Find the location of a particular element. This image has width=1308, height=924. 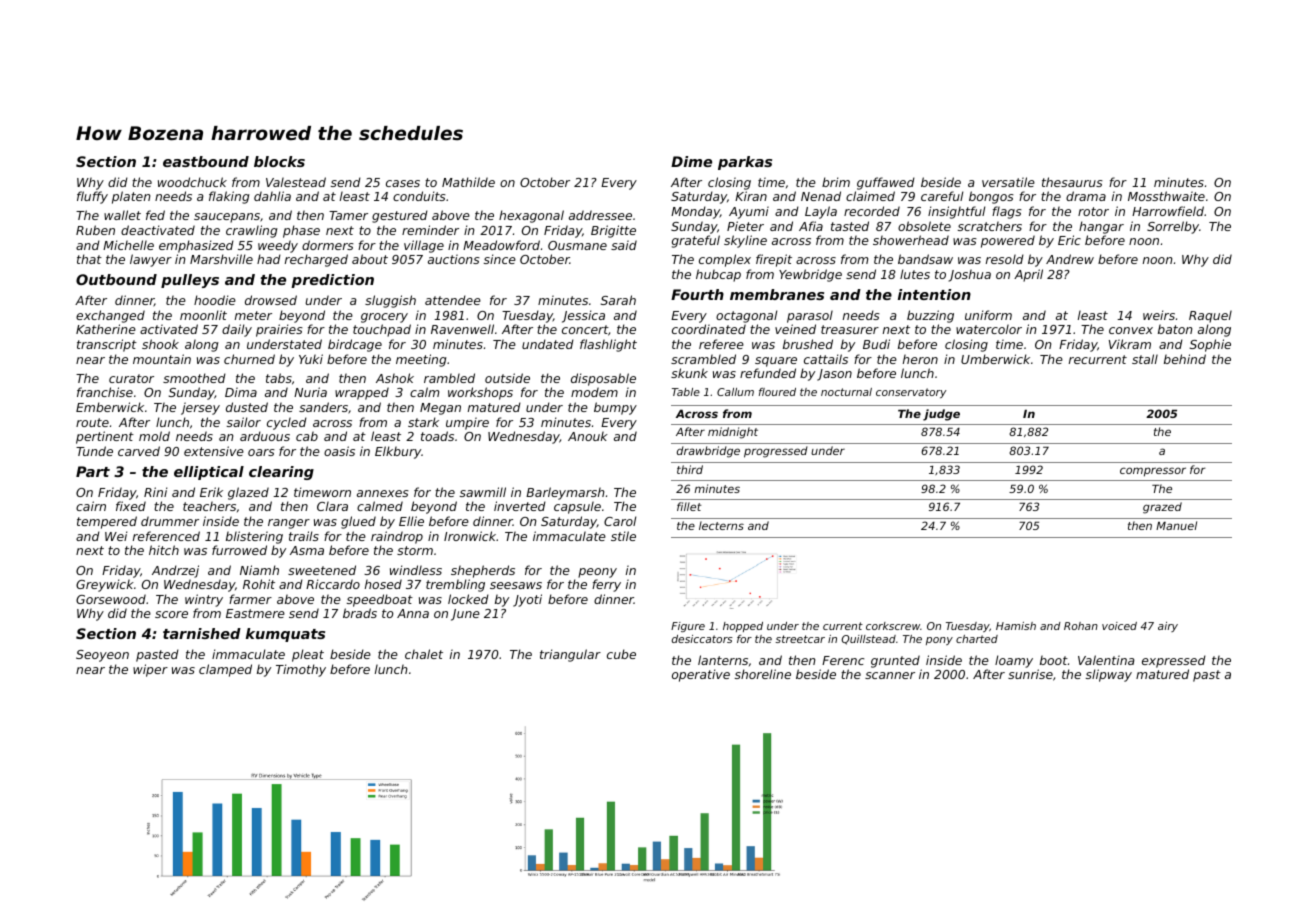

progressed is located at coordinates (776, 452).
